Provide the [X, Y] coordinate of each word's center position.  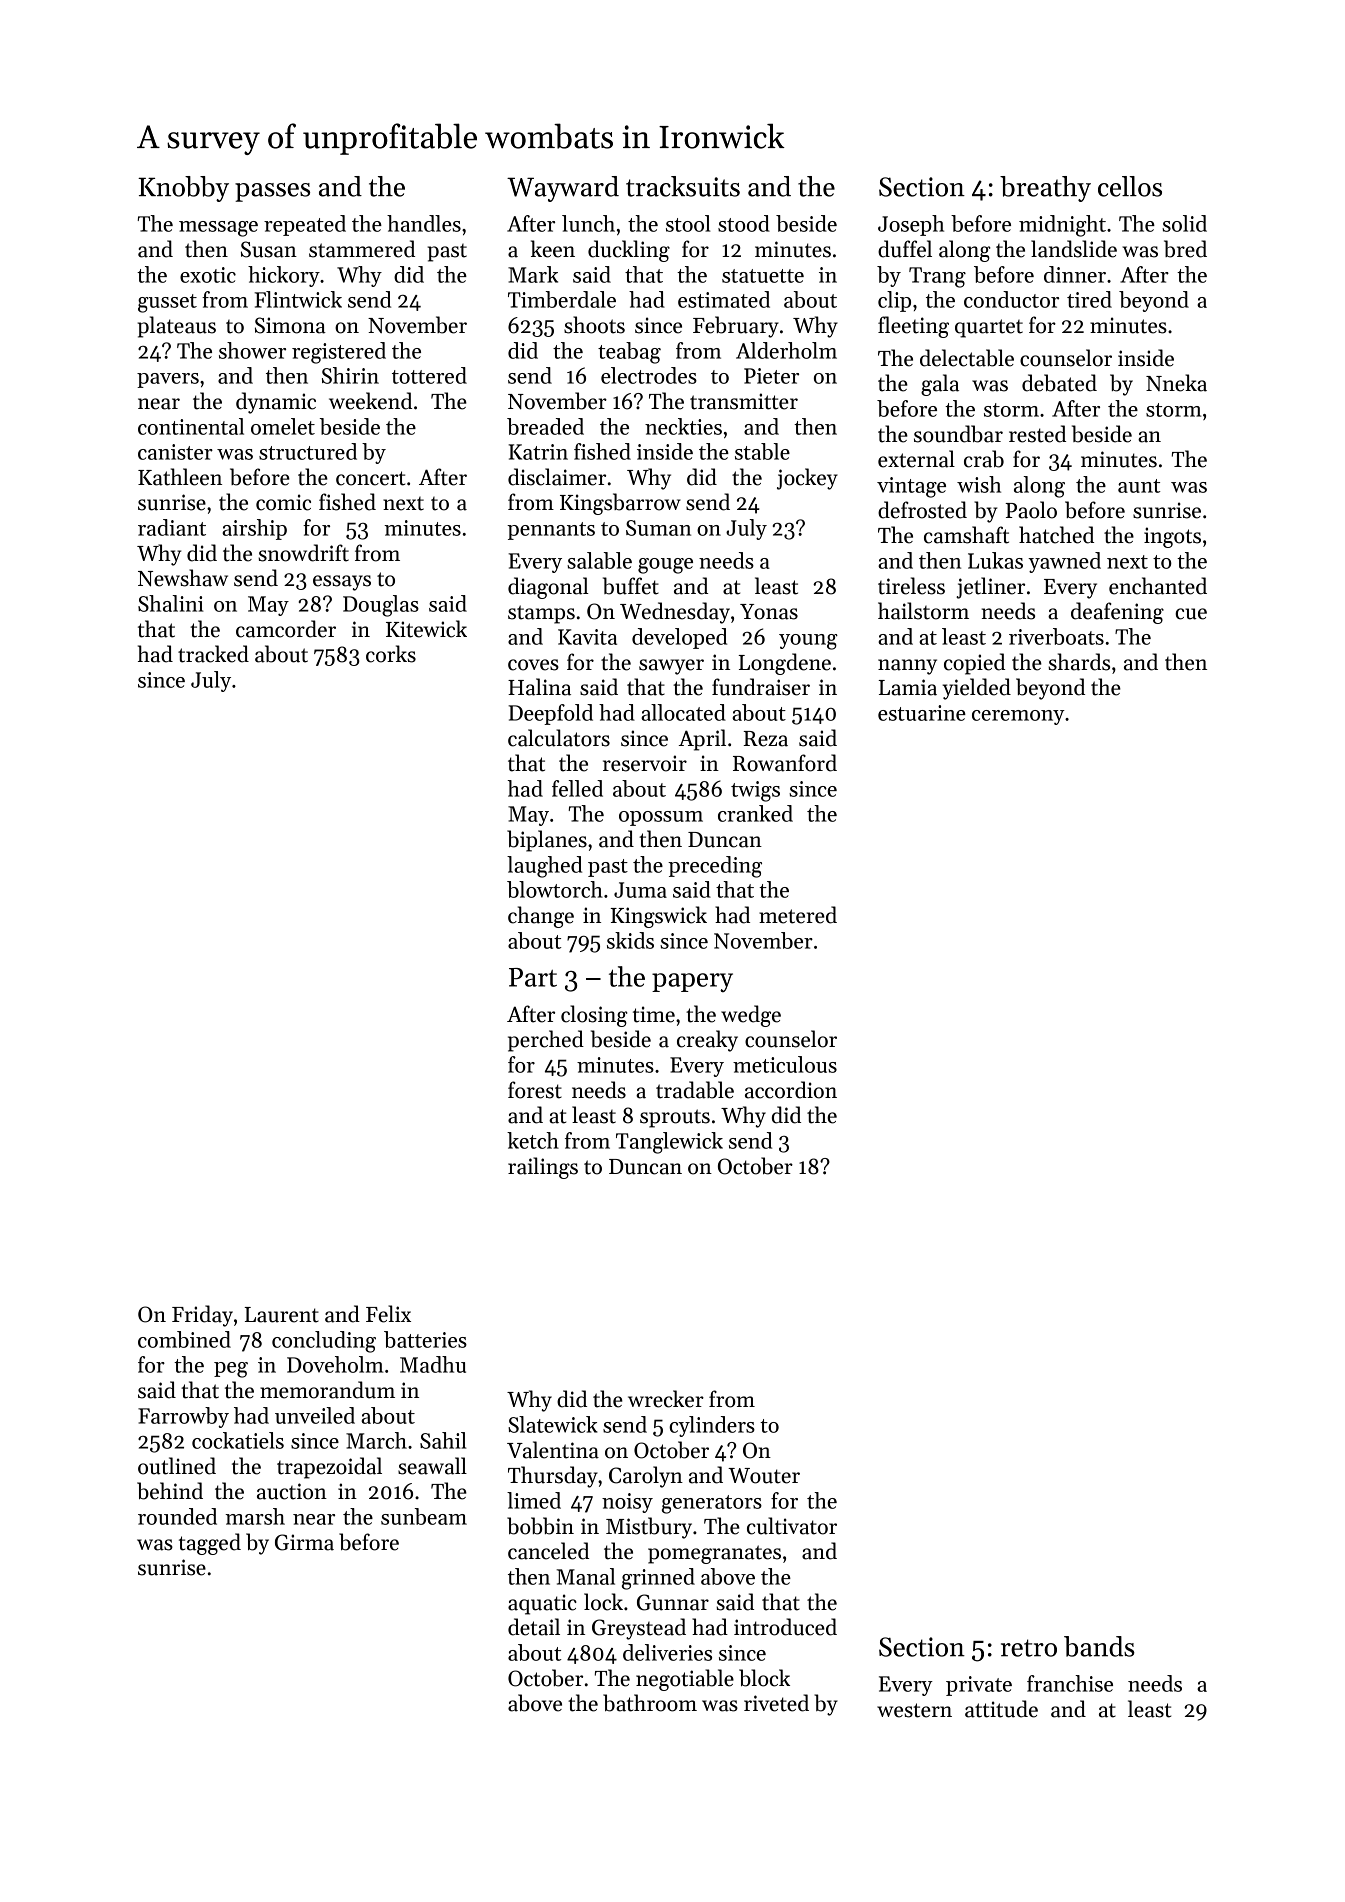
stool [688, 223]
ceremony [1018, 717]
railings [543, 1168]
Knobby [183, 189]
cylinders [712, 1426]
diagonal [548, 588]
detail [534, 1627]
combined [184, 1339]
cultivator [792, 1526]
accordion [791, 1090]
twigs [755, 791]
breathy [1045, 189]
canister [175, 452]
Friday [202, 1316]
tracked [213, 654]
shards [1079, 662]
